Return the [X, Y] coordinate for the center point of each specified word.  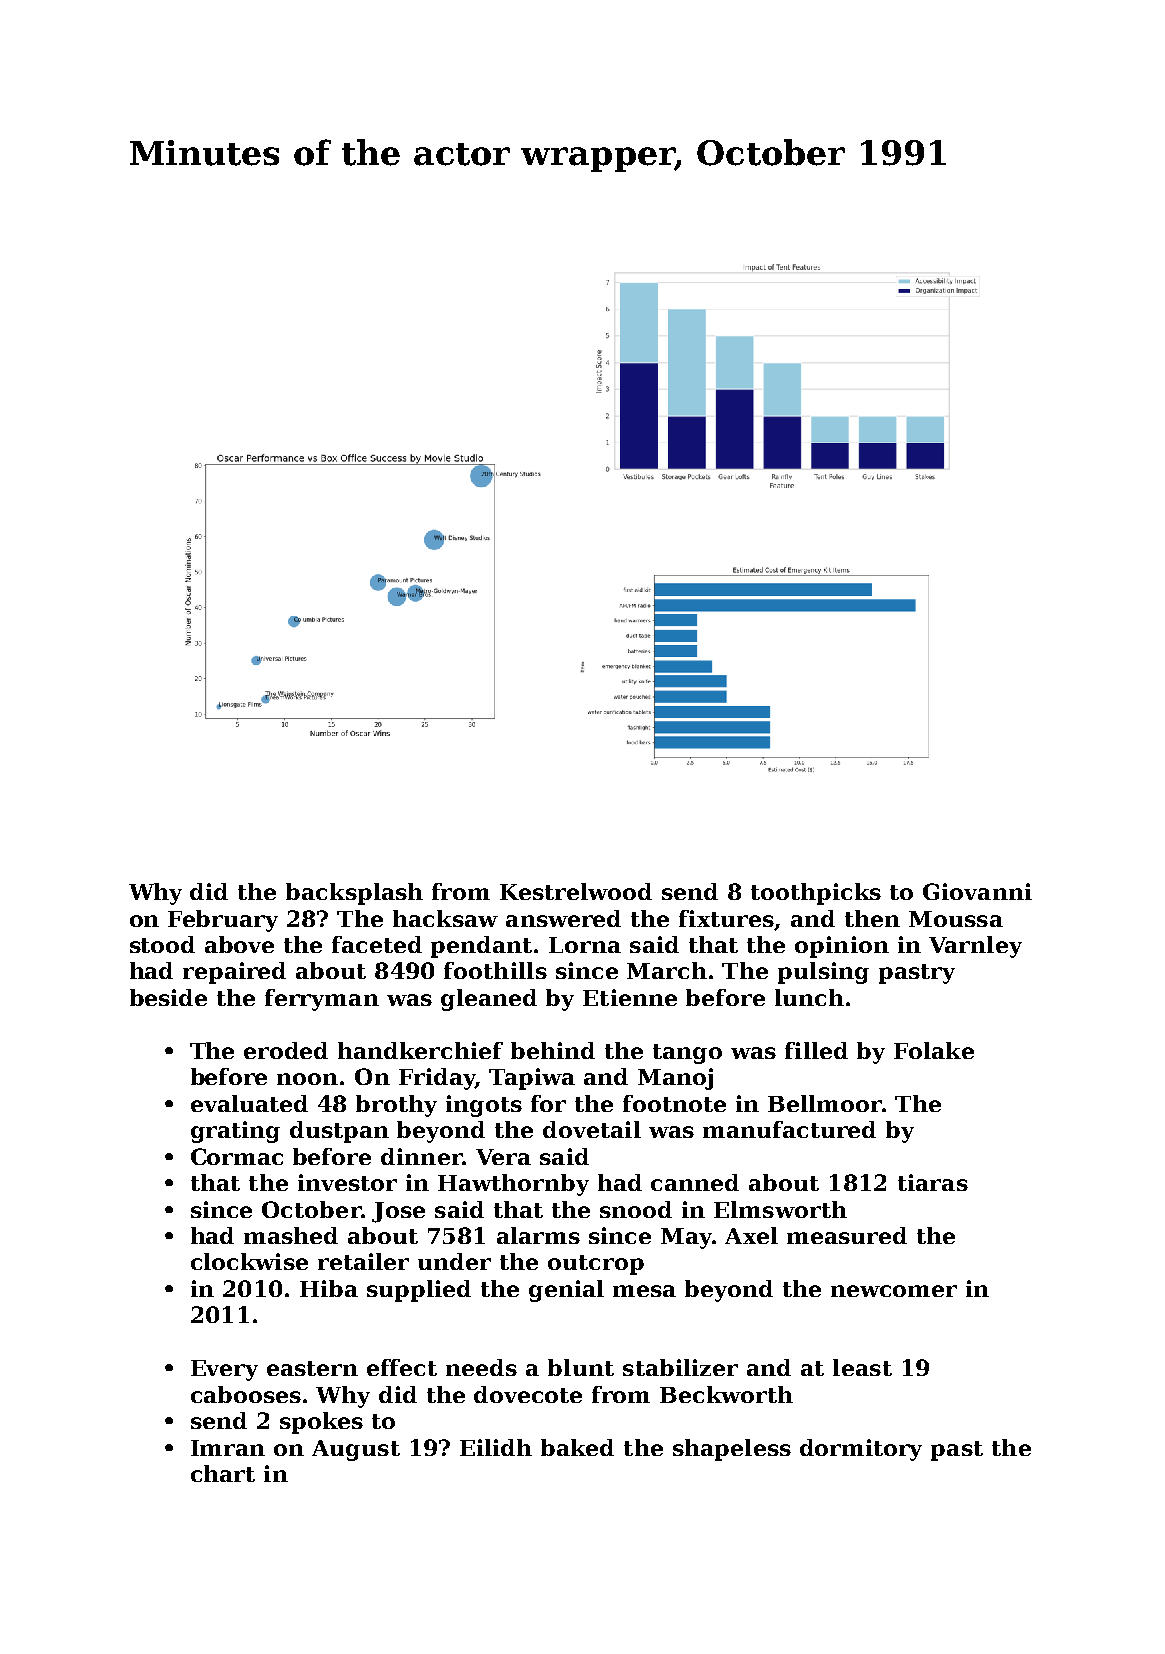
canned [695, 1182]
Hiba [329, 1288]
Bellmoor [825, 1103]
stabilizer [680, 1367]
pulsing [823, 973]
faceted [377, 944]
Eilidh [496, 1447]
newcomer [894, 1291]
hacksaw [445, 918]
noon [307, 1079]
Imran [228, 1448]
